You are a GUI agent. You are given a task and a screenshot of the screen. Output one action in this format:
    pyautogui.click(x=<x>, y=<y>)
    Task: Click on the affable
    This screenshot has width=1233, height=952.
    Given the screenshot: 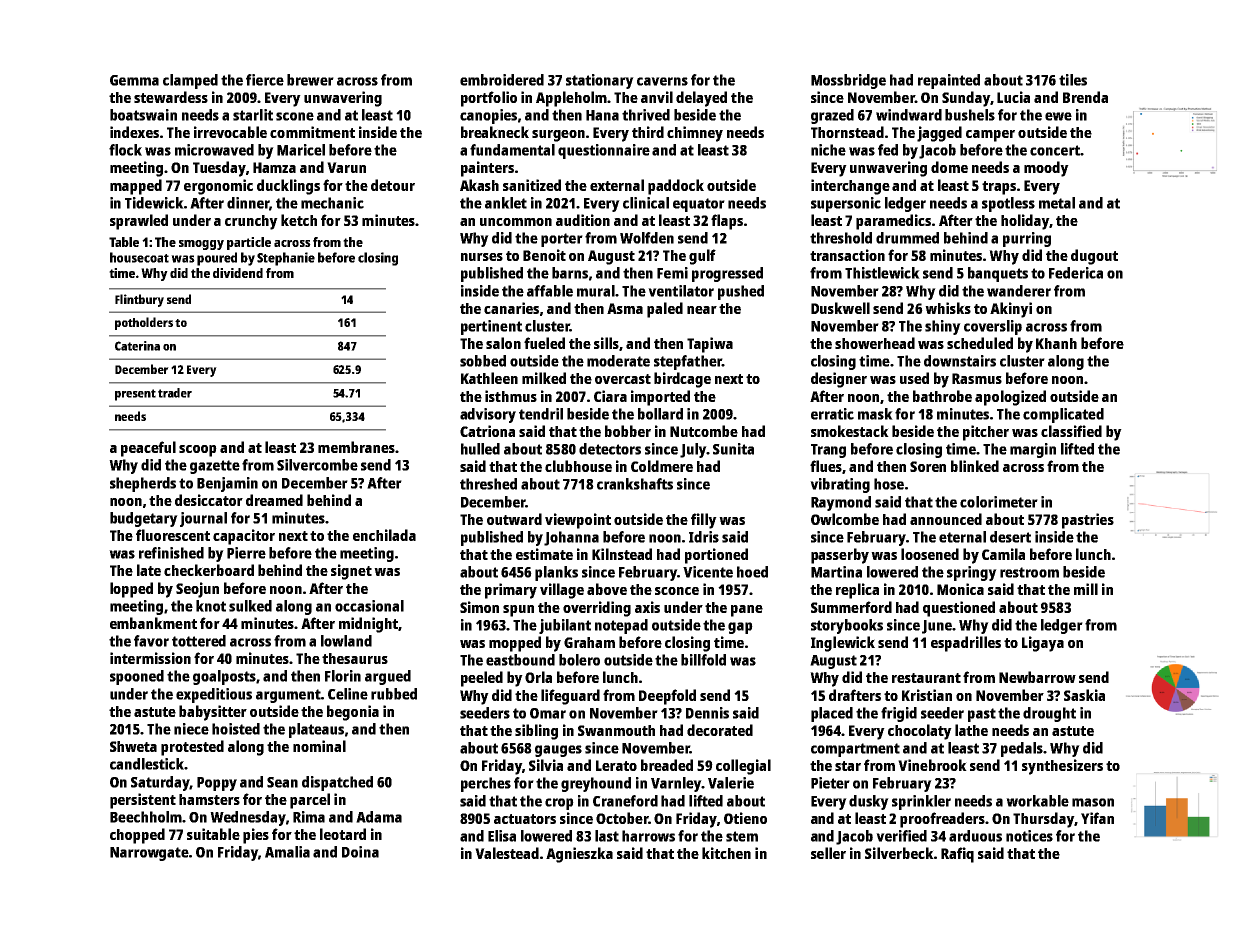 What is the action you would take?
    pyautogui.click(x=550, y=291)
